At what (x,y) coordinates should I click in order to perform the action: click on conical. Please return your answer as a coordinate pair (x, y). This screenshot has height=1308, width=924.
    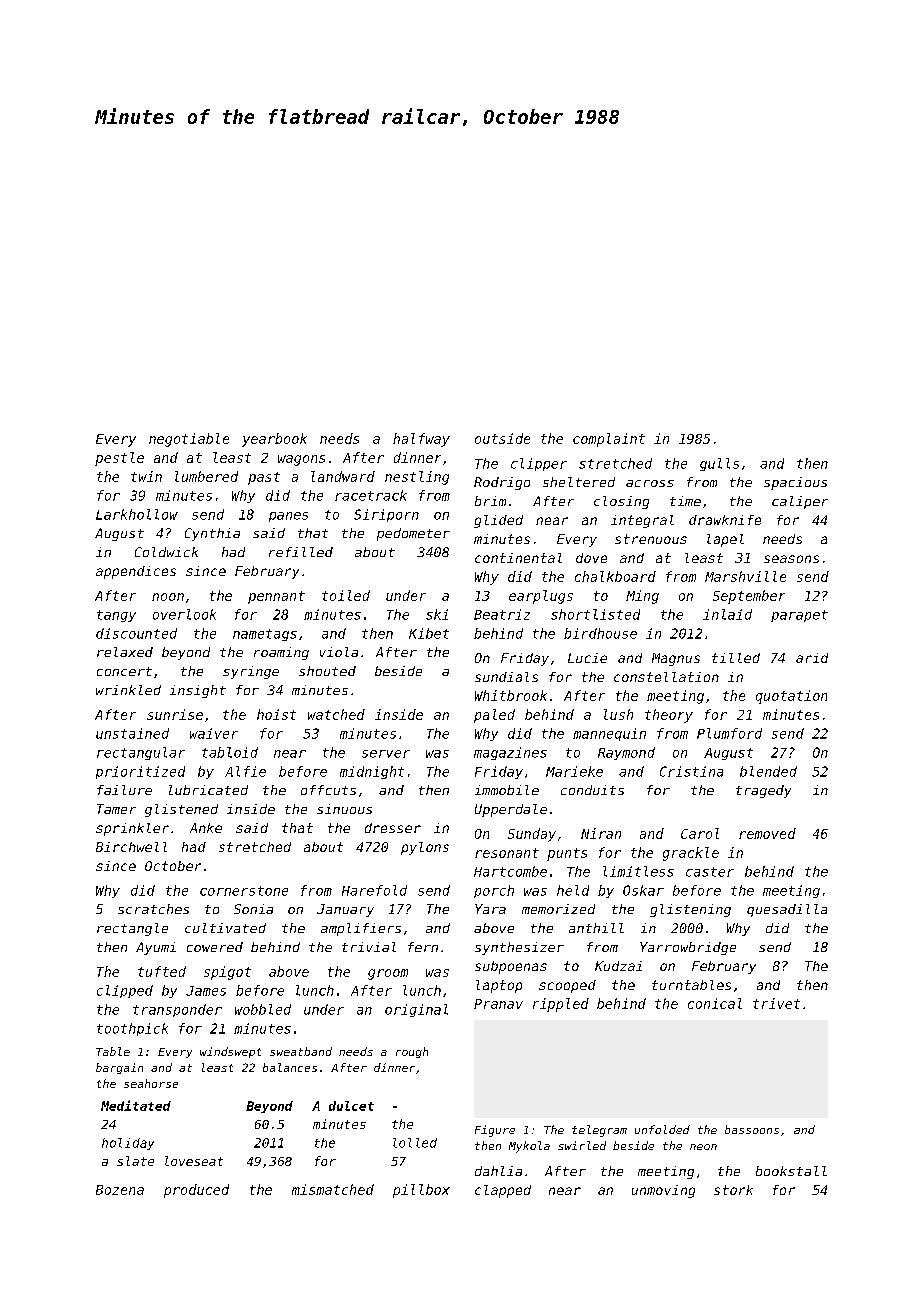
    Looking at the image, I should click on (715, 1003).
